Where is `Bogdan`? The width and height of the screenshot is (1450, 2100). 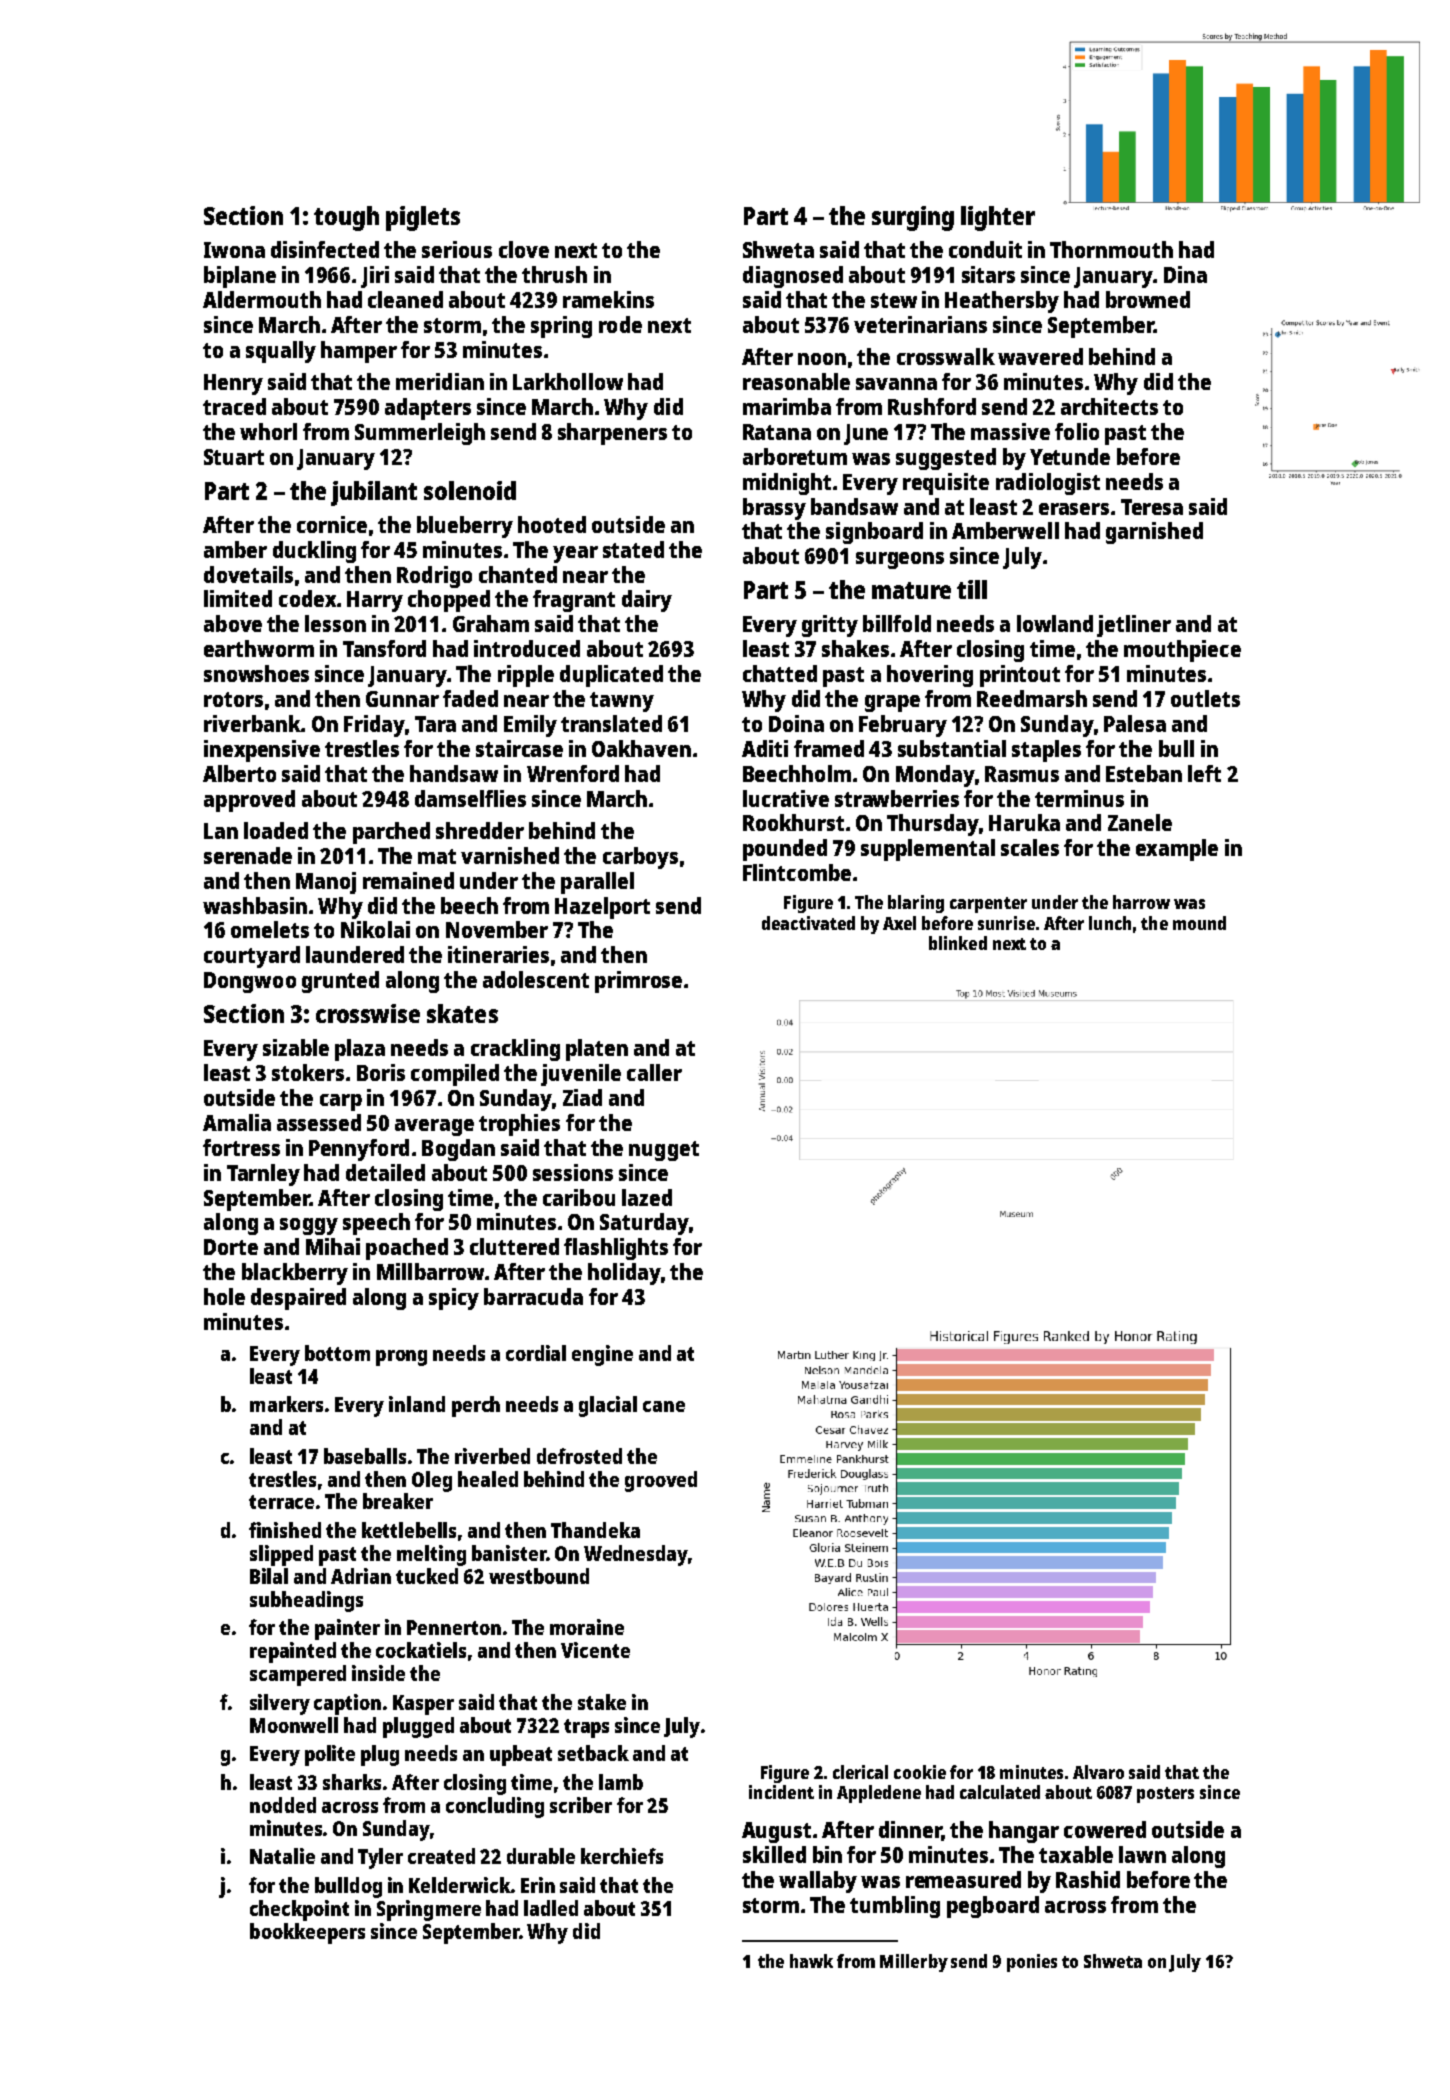 Bogdan is located at coordinates (458, 1150).
